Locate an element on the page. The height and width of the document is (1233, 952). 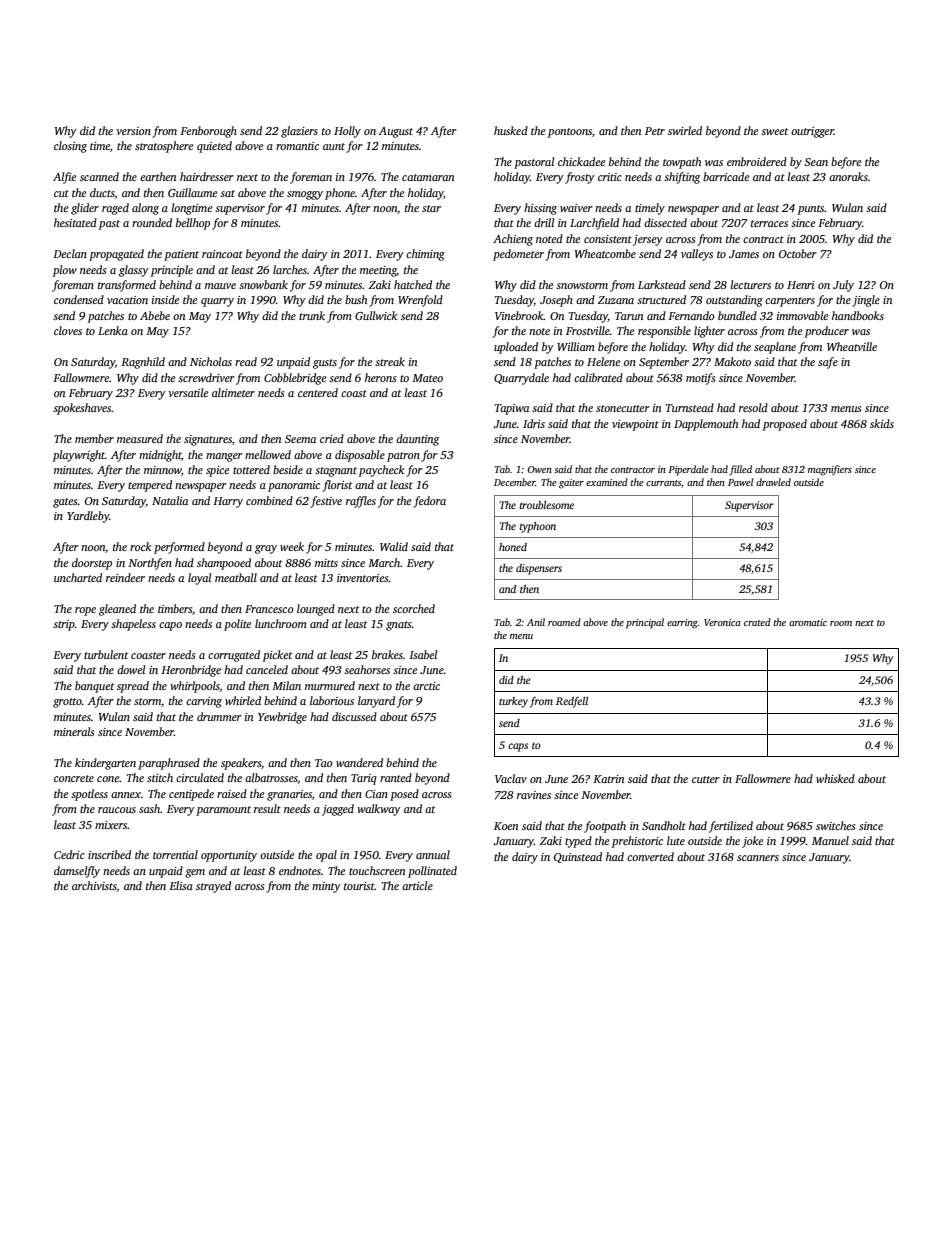
damselfly is located at coordinates (77, 872).
